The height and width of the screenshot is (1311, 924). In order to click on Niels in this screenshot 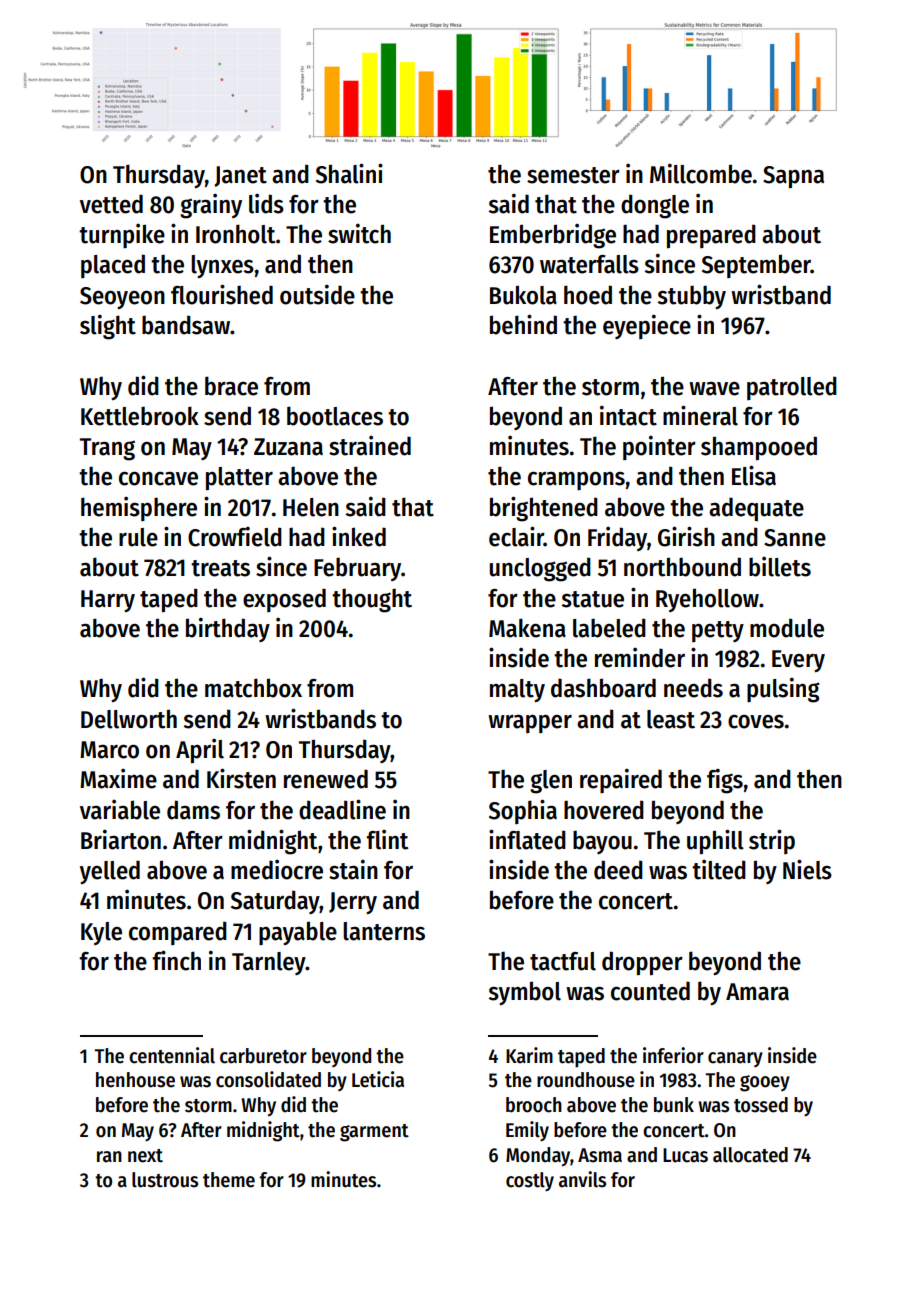, I will do `click(807, 869)`.
